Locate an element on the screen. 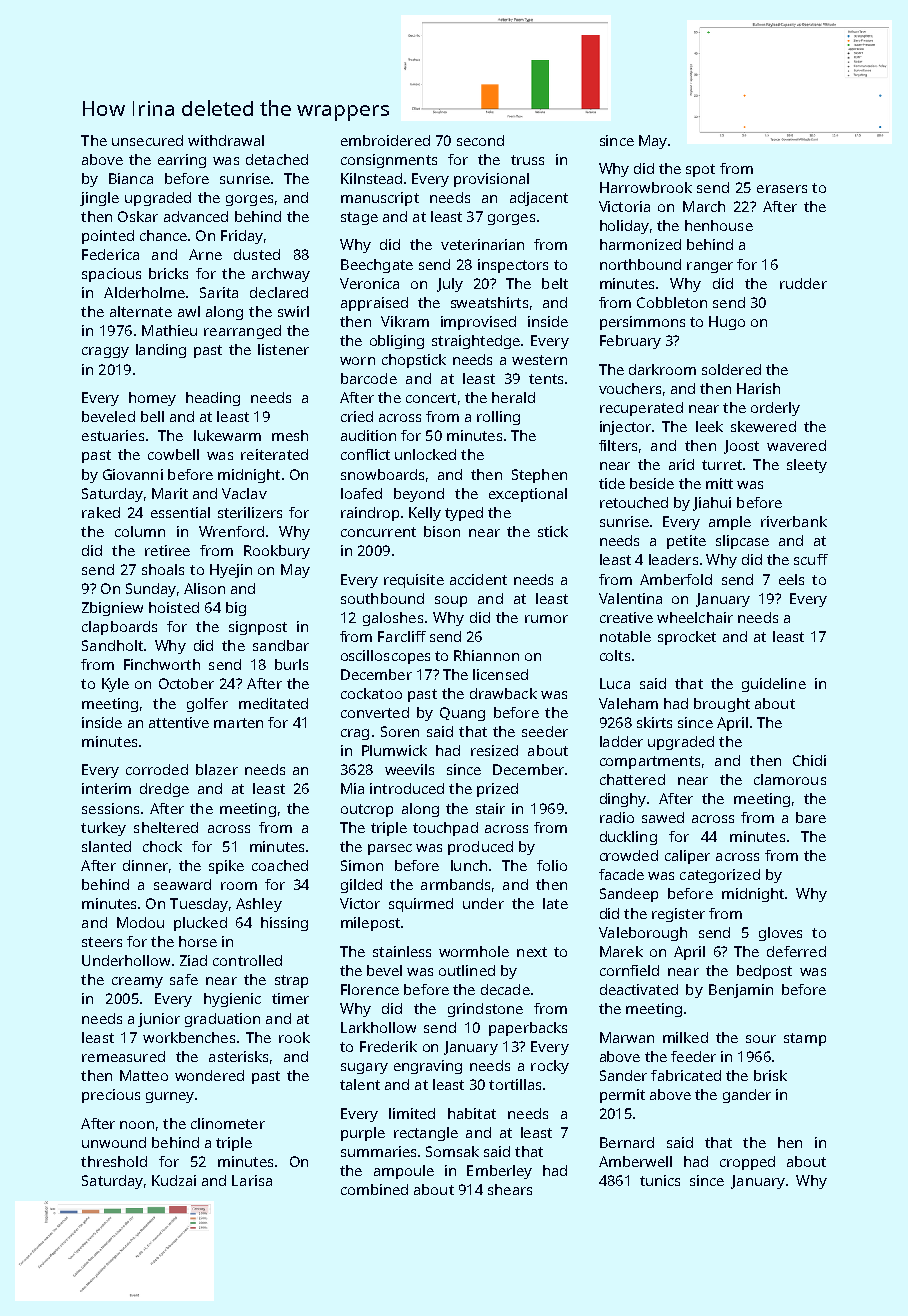 Image resolution: width=908 pixels, height=1316 pixels. notable is located at coordinates (625, 636).
